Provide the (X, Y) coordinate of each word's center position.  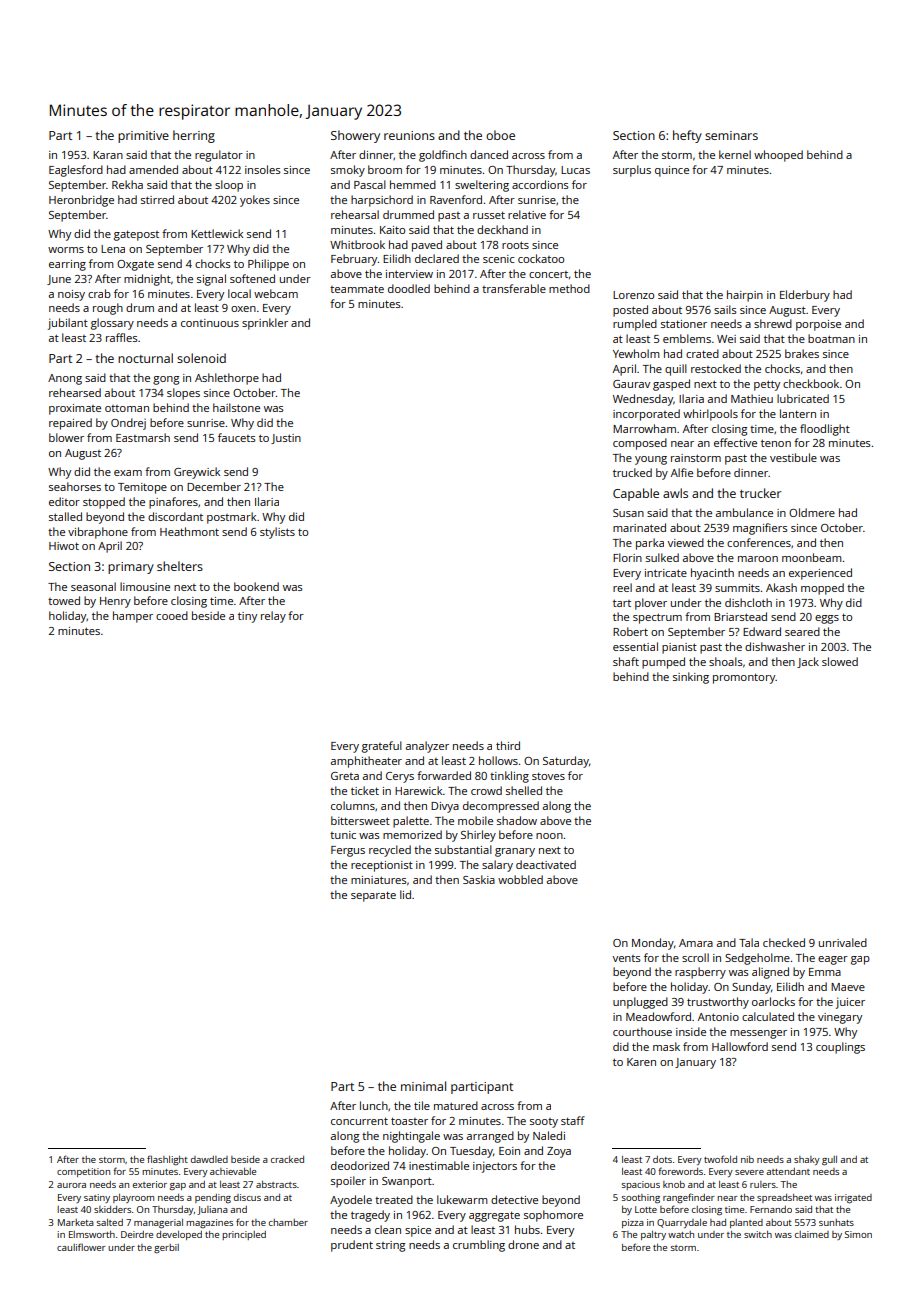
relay (273, 617)
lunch (374, 1105)
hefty (687, 136)
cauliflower (81, 1247)
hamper (133, 617)
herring (194, 136)
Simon (858, 1234)
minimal (423, 1086)
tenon (776, 443)
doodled (409, 288)
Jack (808, 662)
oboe (500, 135)
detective (514, 1199)
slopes (183, 394)
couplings (840, 1048)
